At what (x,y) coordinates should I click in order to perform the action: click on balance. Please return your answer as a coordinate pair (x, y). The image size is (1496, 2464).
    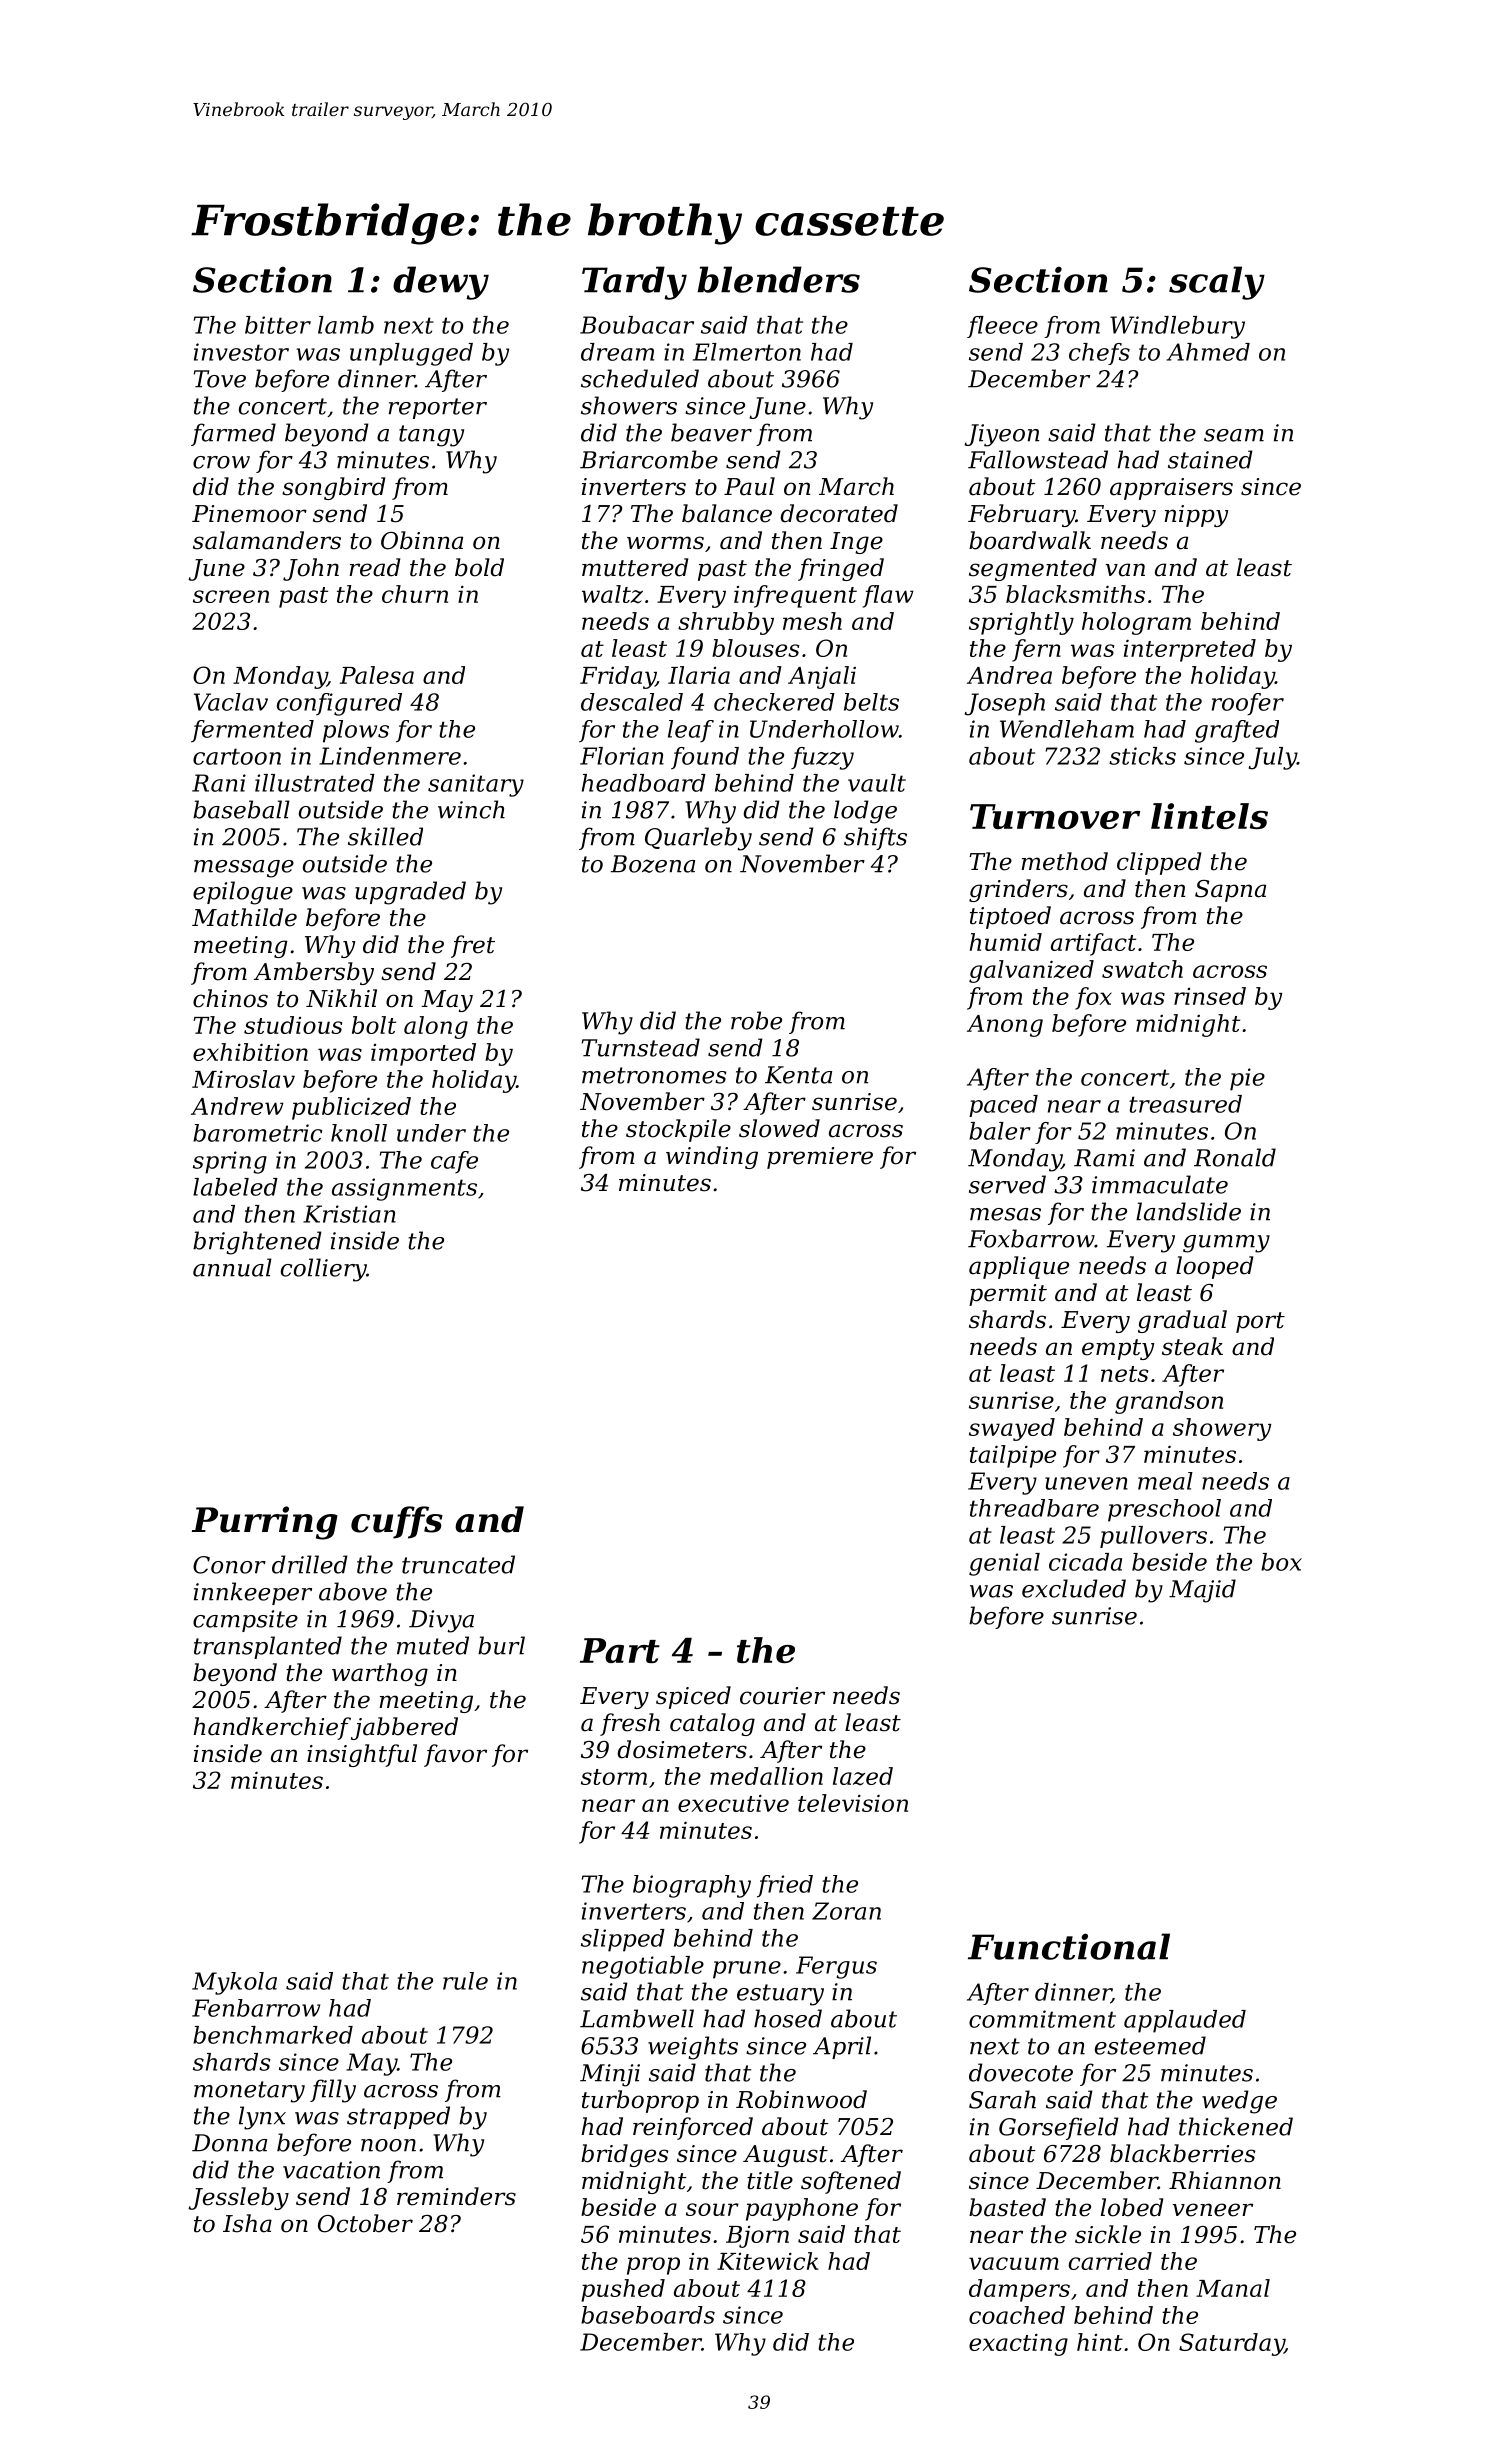
    Looking at the image, I should click on (727, 513).
